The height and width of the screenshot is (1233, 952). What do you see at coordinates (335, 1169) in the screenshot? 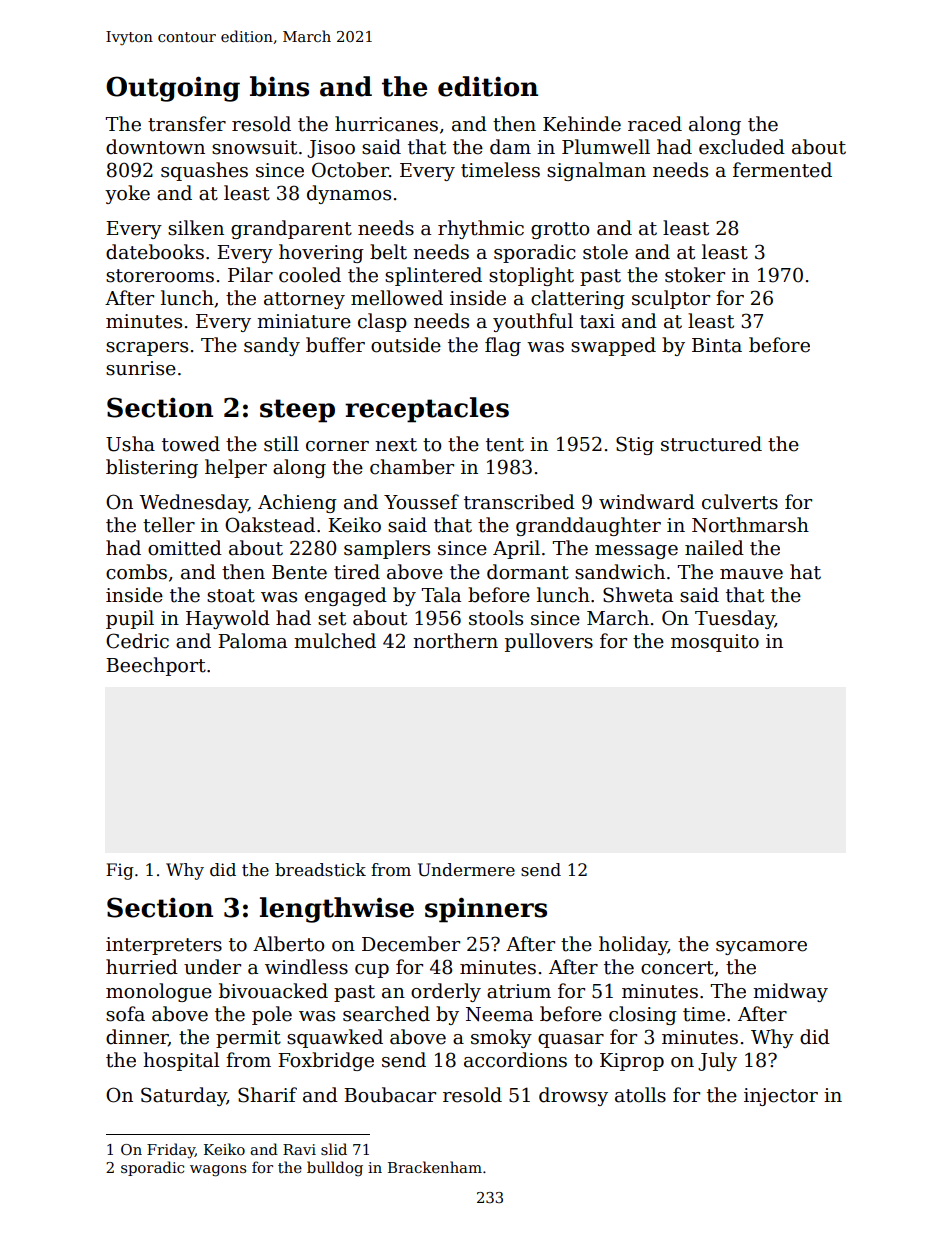
I see `bulldog` at bounding box center [335, 1169].
